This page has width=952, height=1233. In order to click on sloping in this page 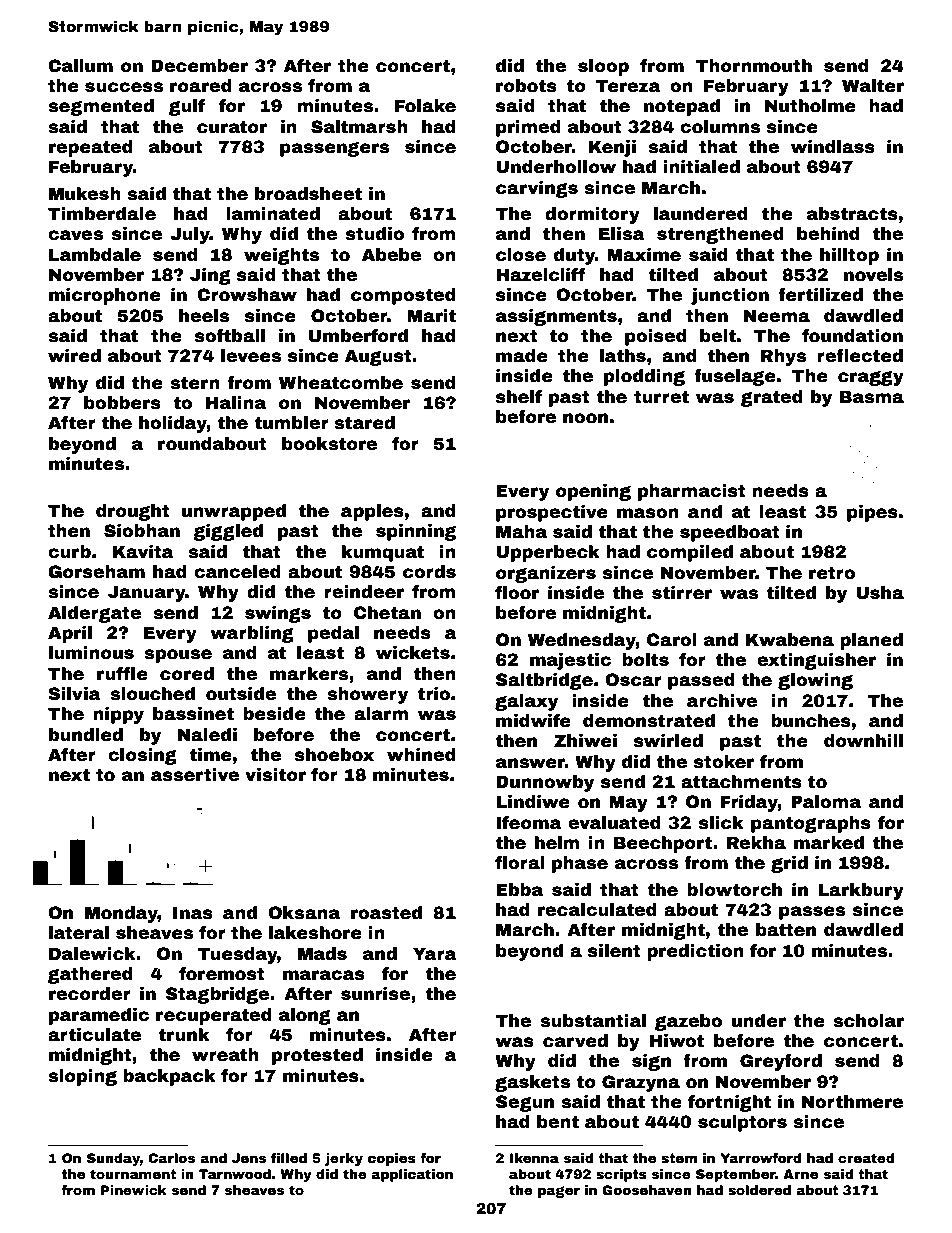, I will do `click(82, 1077)`.
